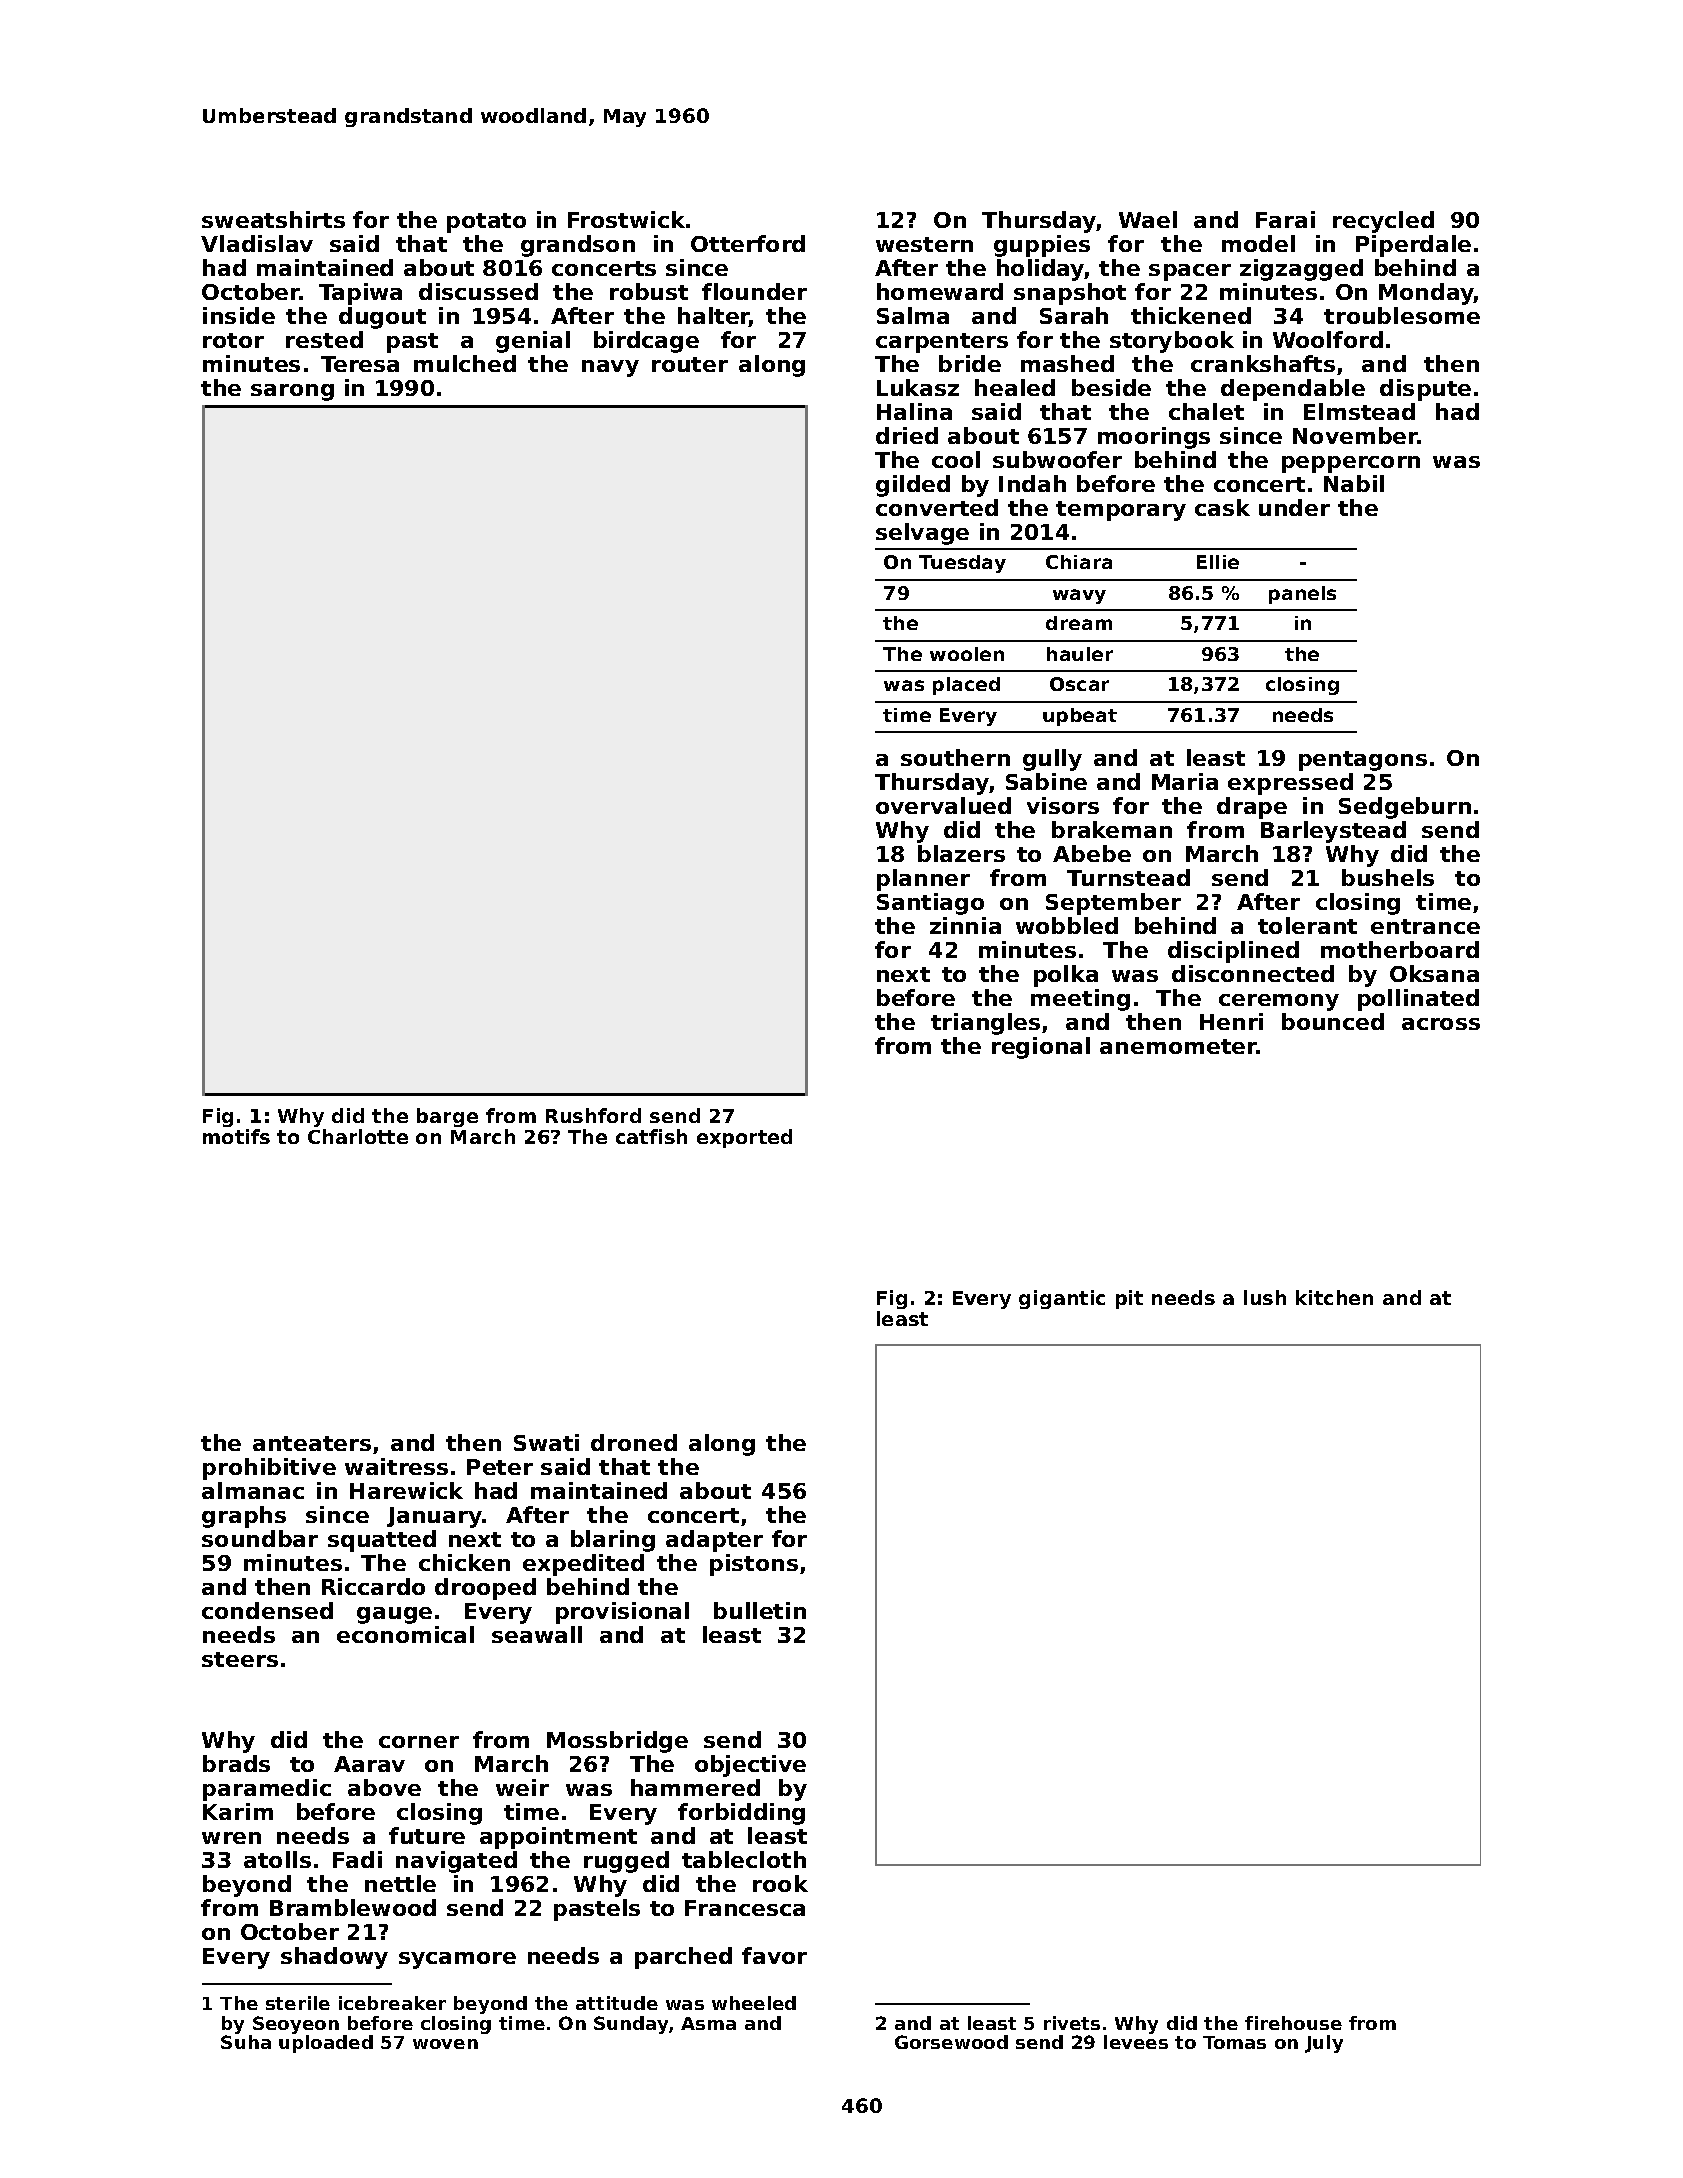  Describe the element at coordinates (546, 1442) in the screenshot. I see `Swati` at that location.
